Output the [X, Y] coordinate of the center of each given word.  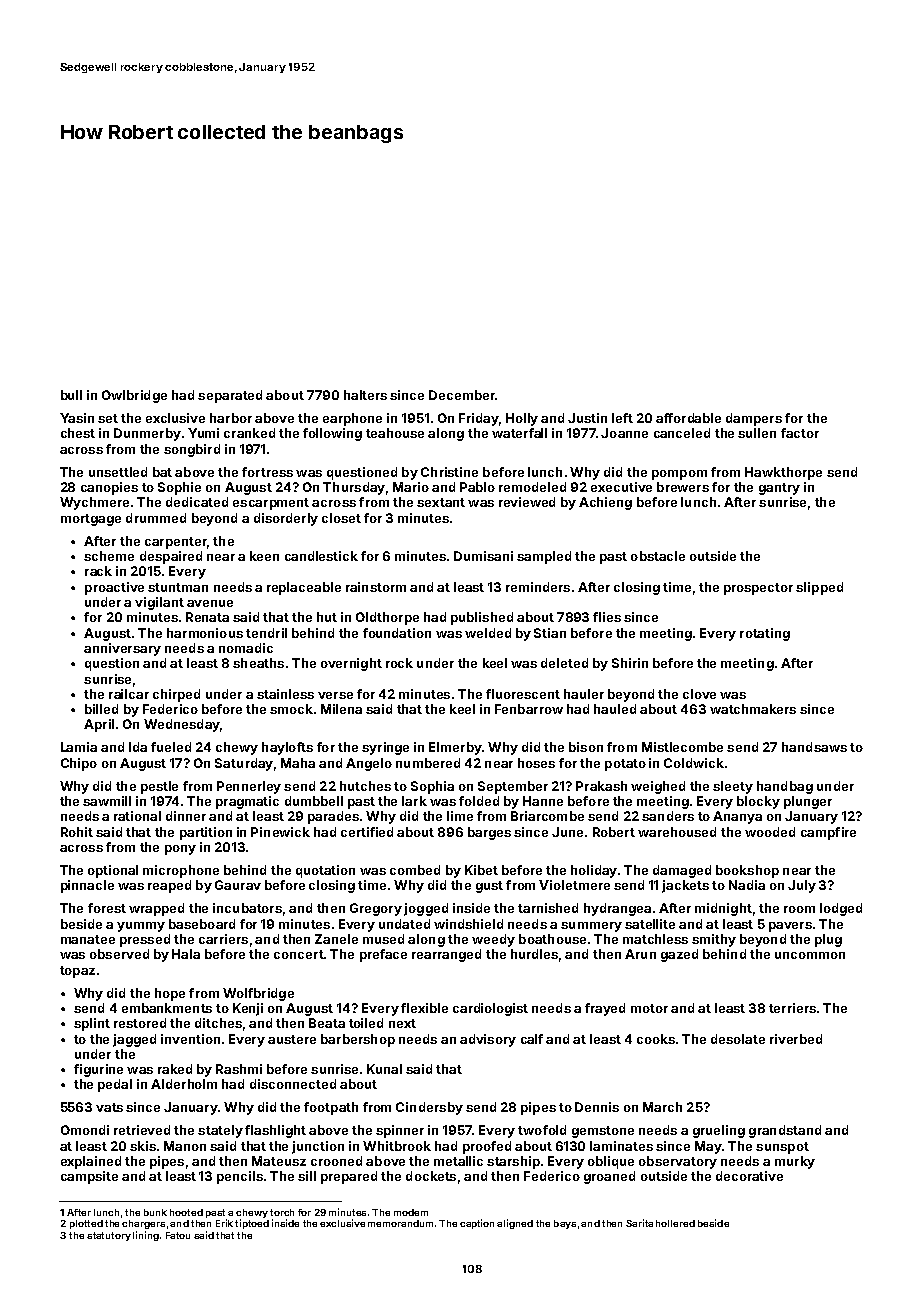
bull [71, 395]
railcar [129, 694]
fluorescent [523, 694]
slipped [819, 588]
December [462, 395]
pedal [115, 1085]
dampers [754, 419]
